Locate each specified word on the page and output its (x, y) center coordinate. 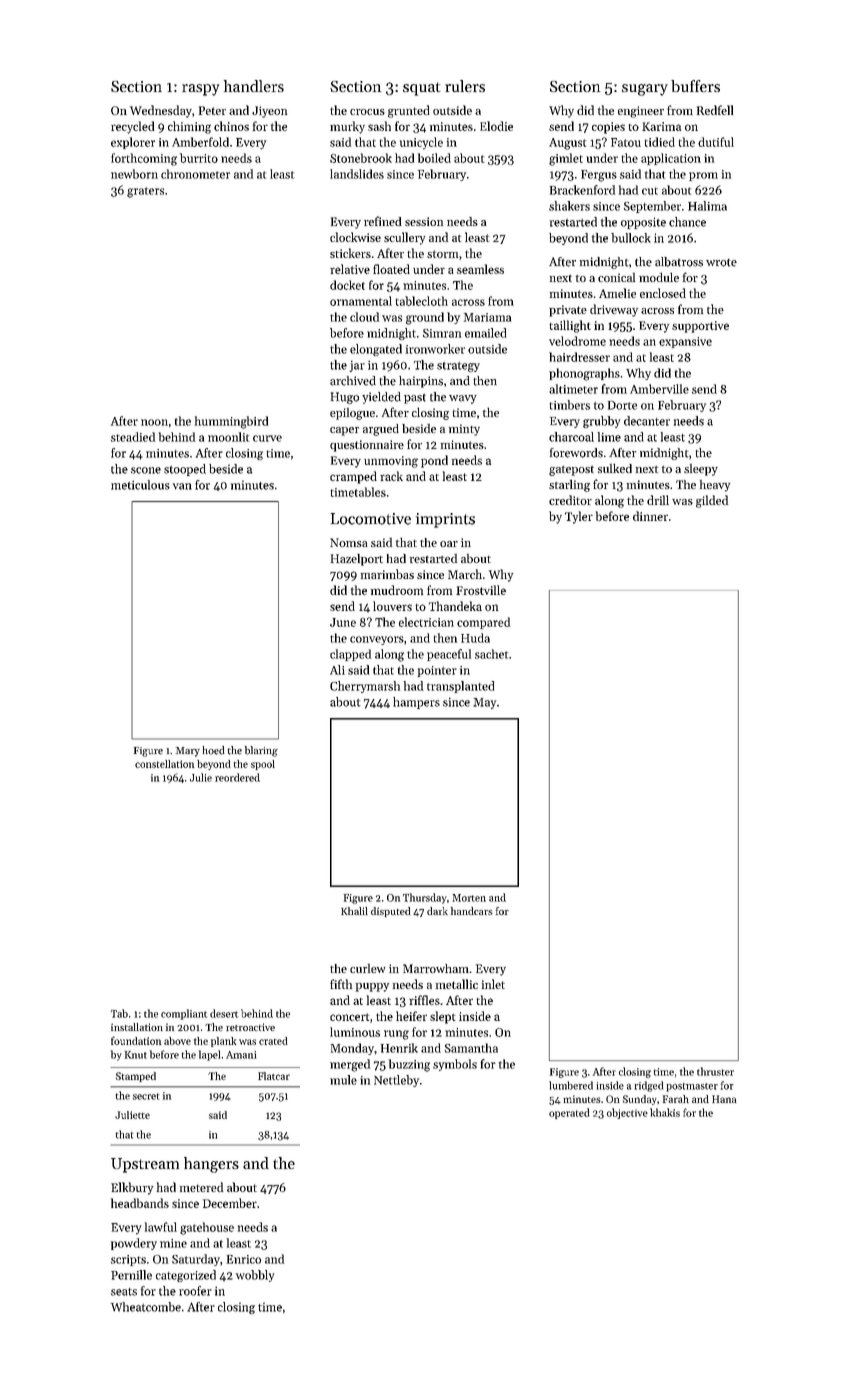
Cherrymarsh (365, 687)
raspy (200, 90)
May (484, 703)
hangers (211, 1165)
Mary (188, 752)
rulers (465, 86)
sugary (645, 90)
